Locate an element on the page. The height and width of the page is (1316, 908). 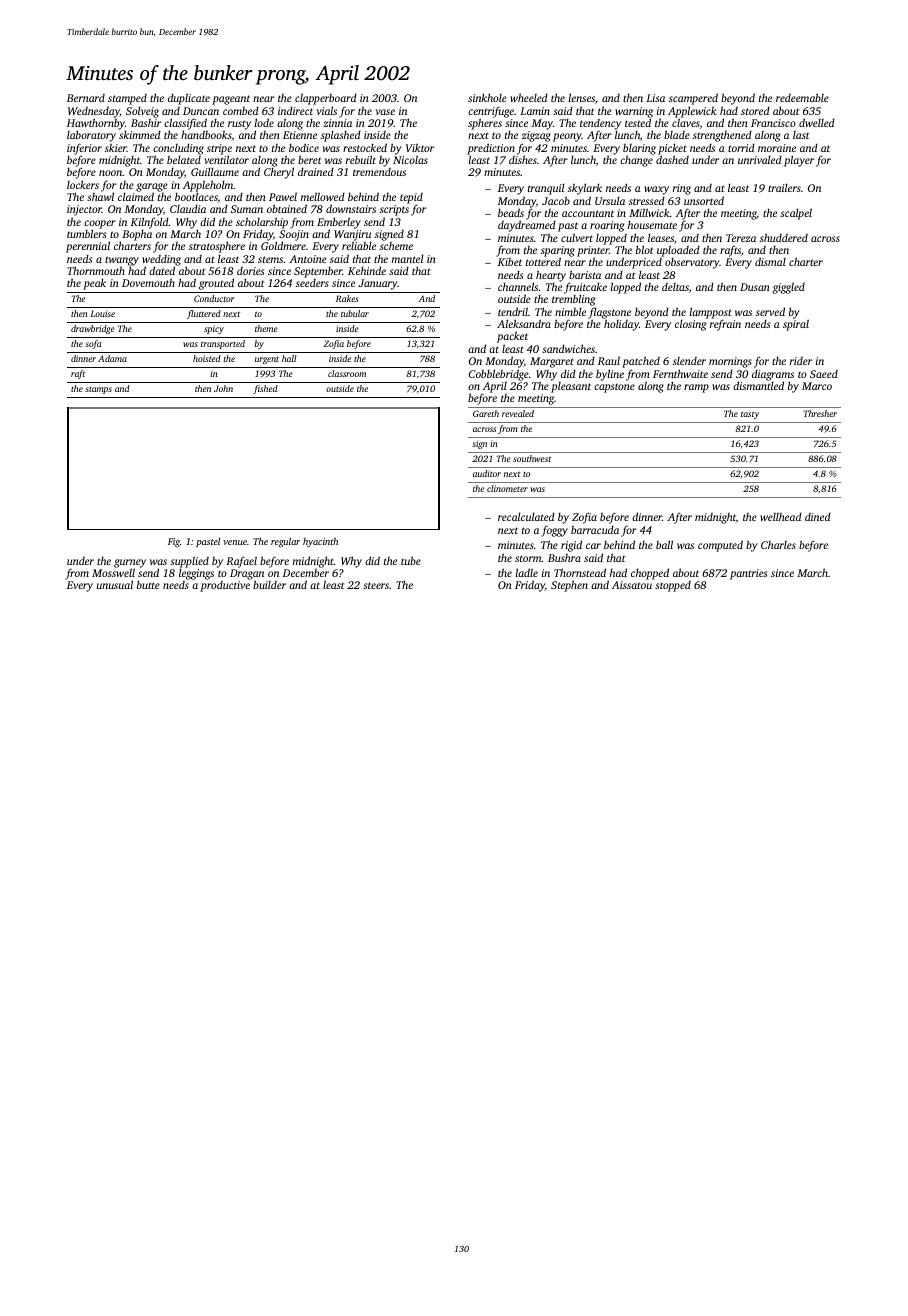
giggled is located at coordinates (789, 288).
